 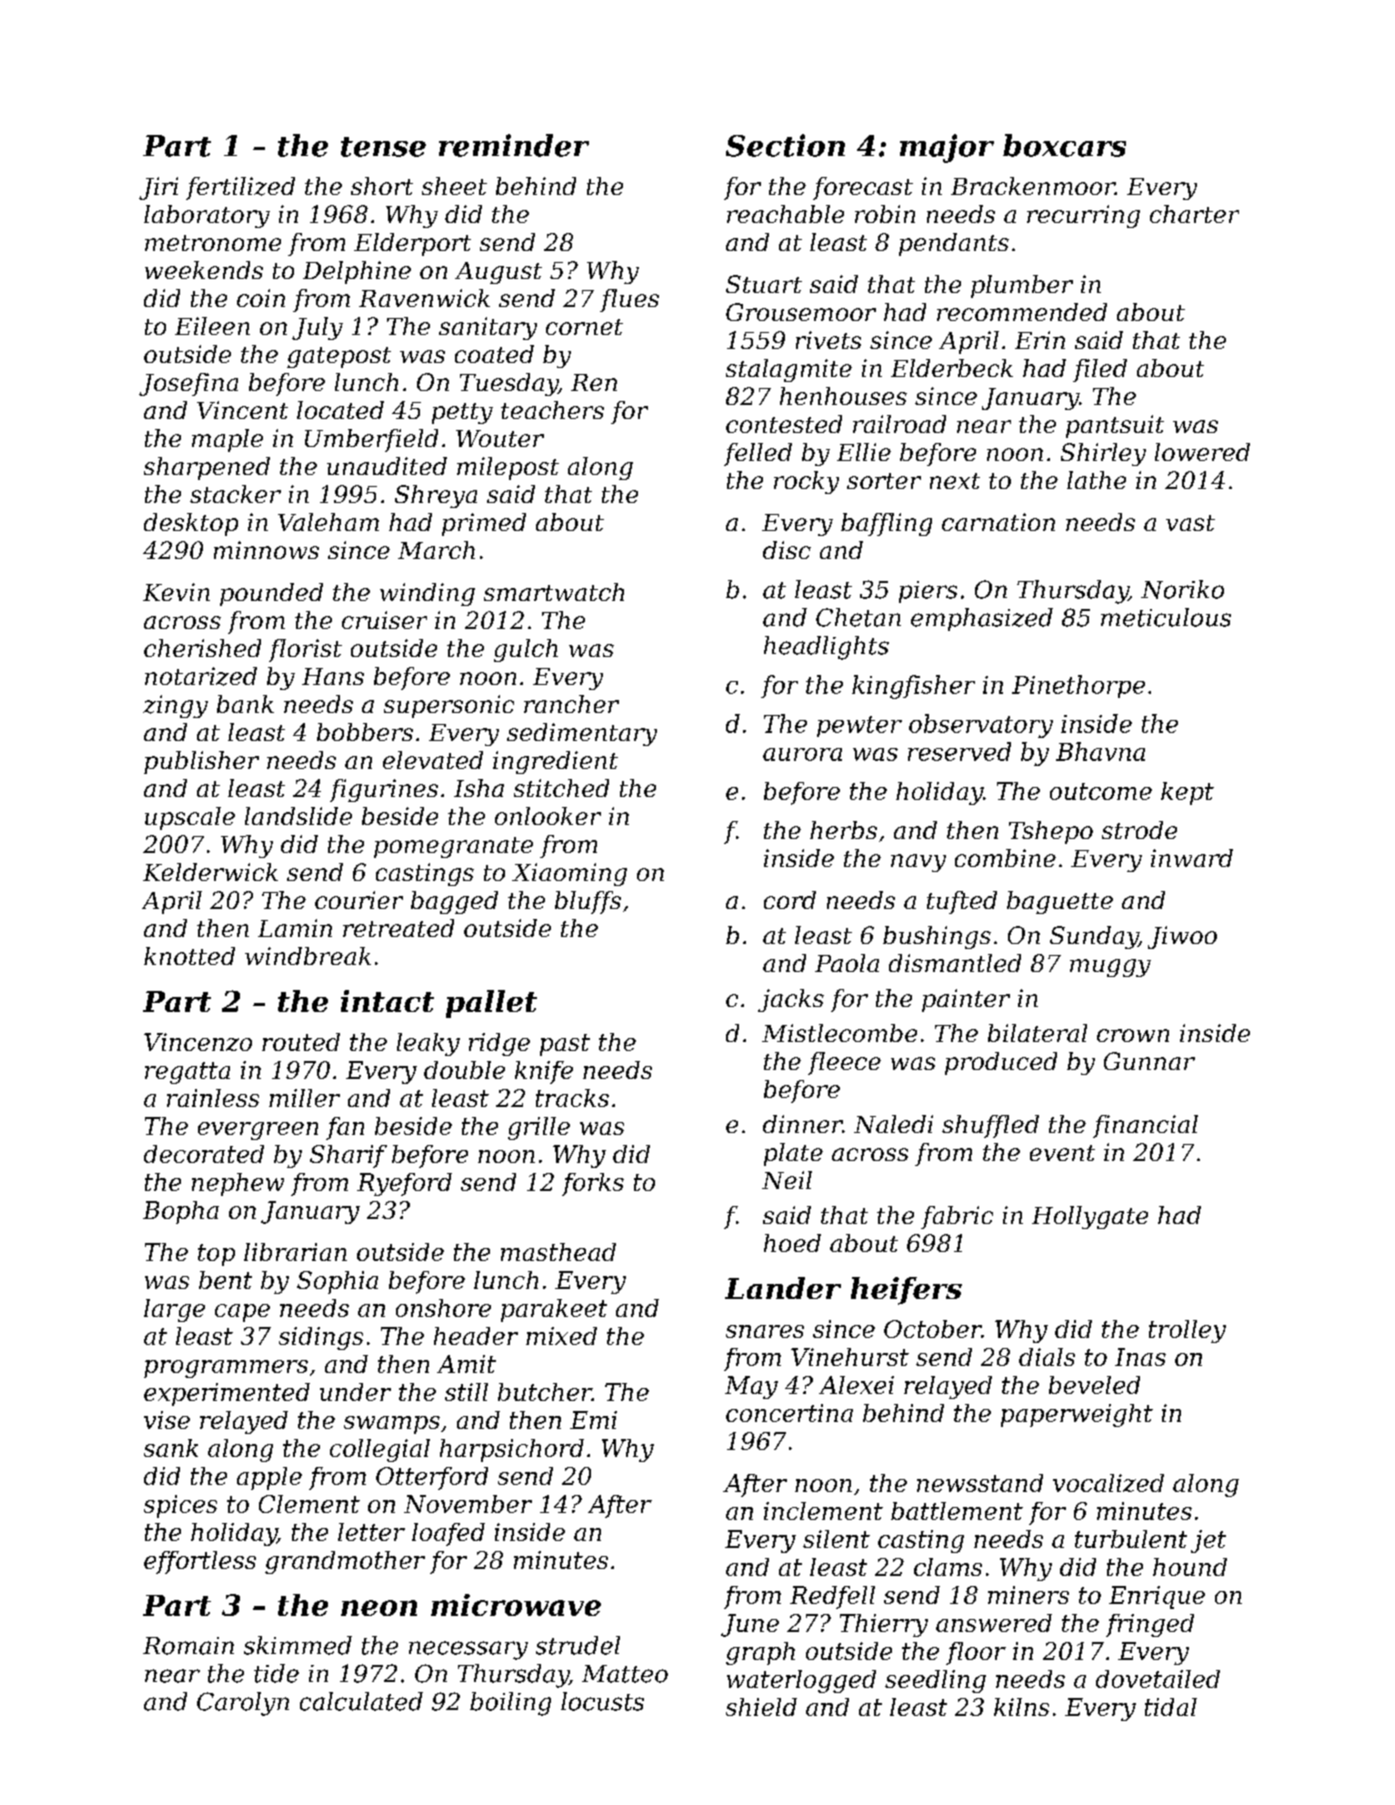 What do you see at coordinates (571, 704) in the image?
I see `rancher` at bounding box center [571, 704].
